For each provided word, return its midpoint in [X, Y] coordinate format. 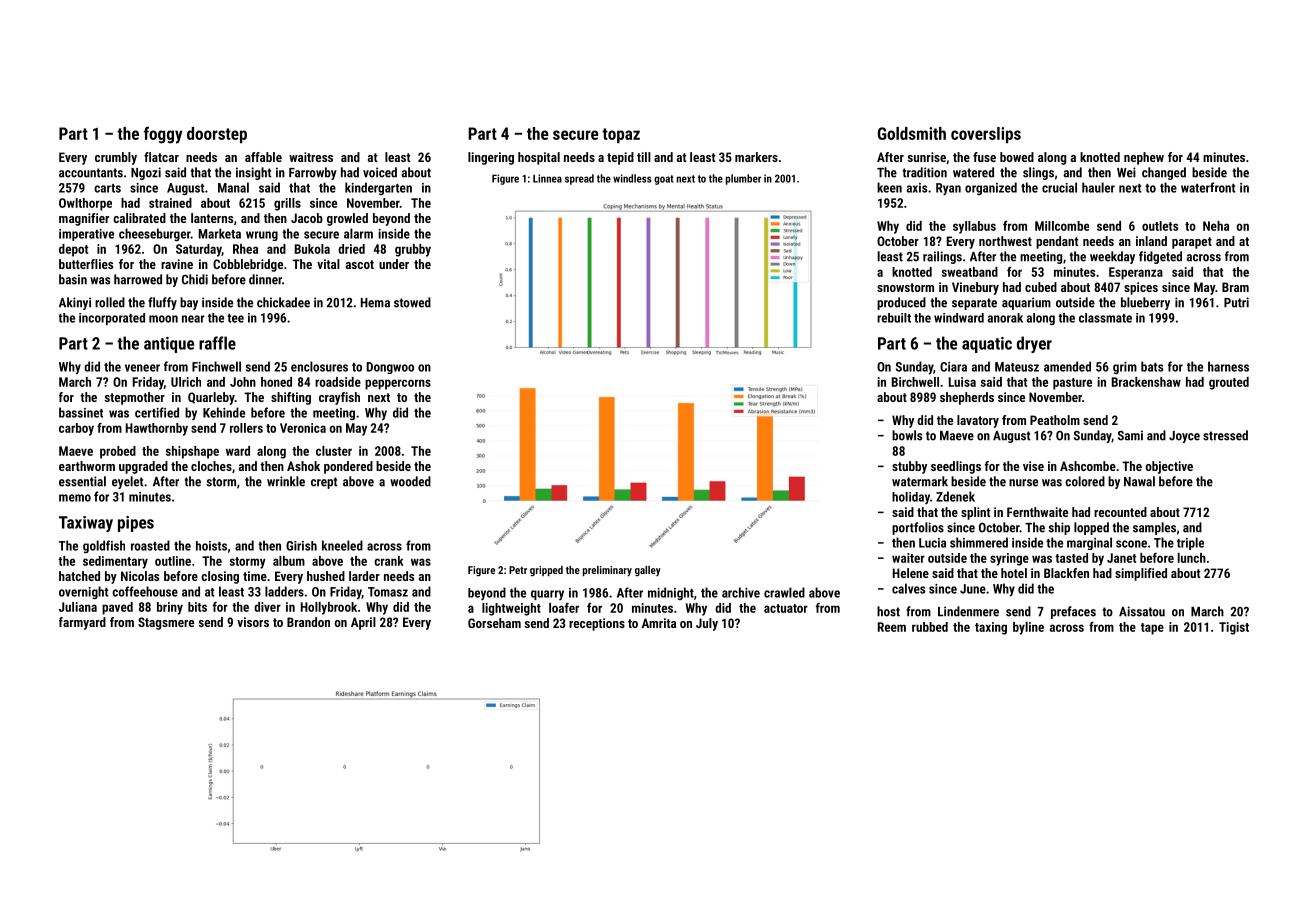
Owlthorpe [85, 204]
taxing [991, 628]
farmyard [82, 623]
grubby [413, 250]
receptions [597, 624]
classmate [1105, 318]
